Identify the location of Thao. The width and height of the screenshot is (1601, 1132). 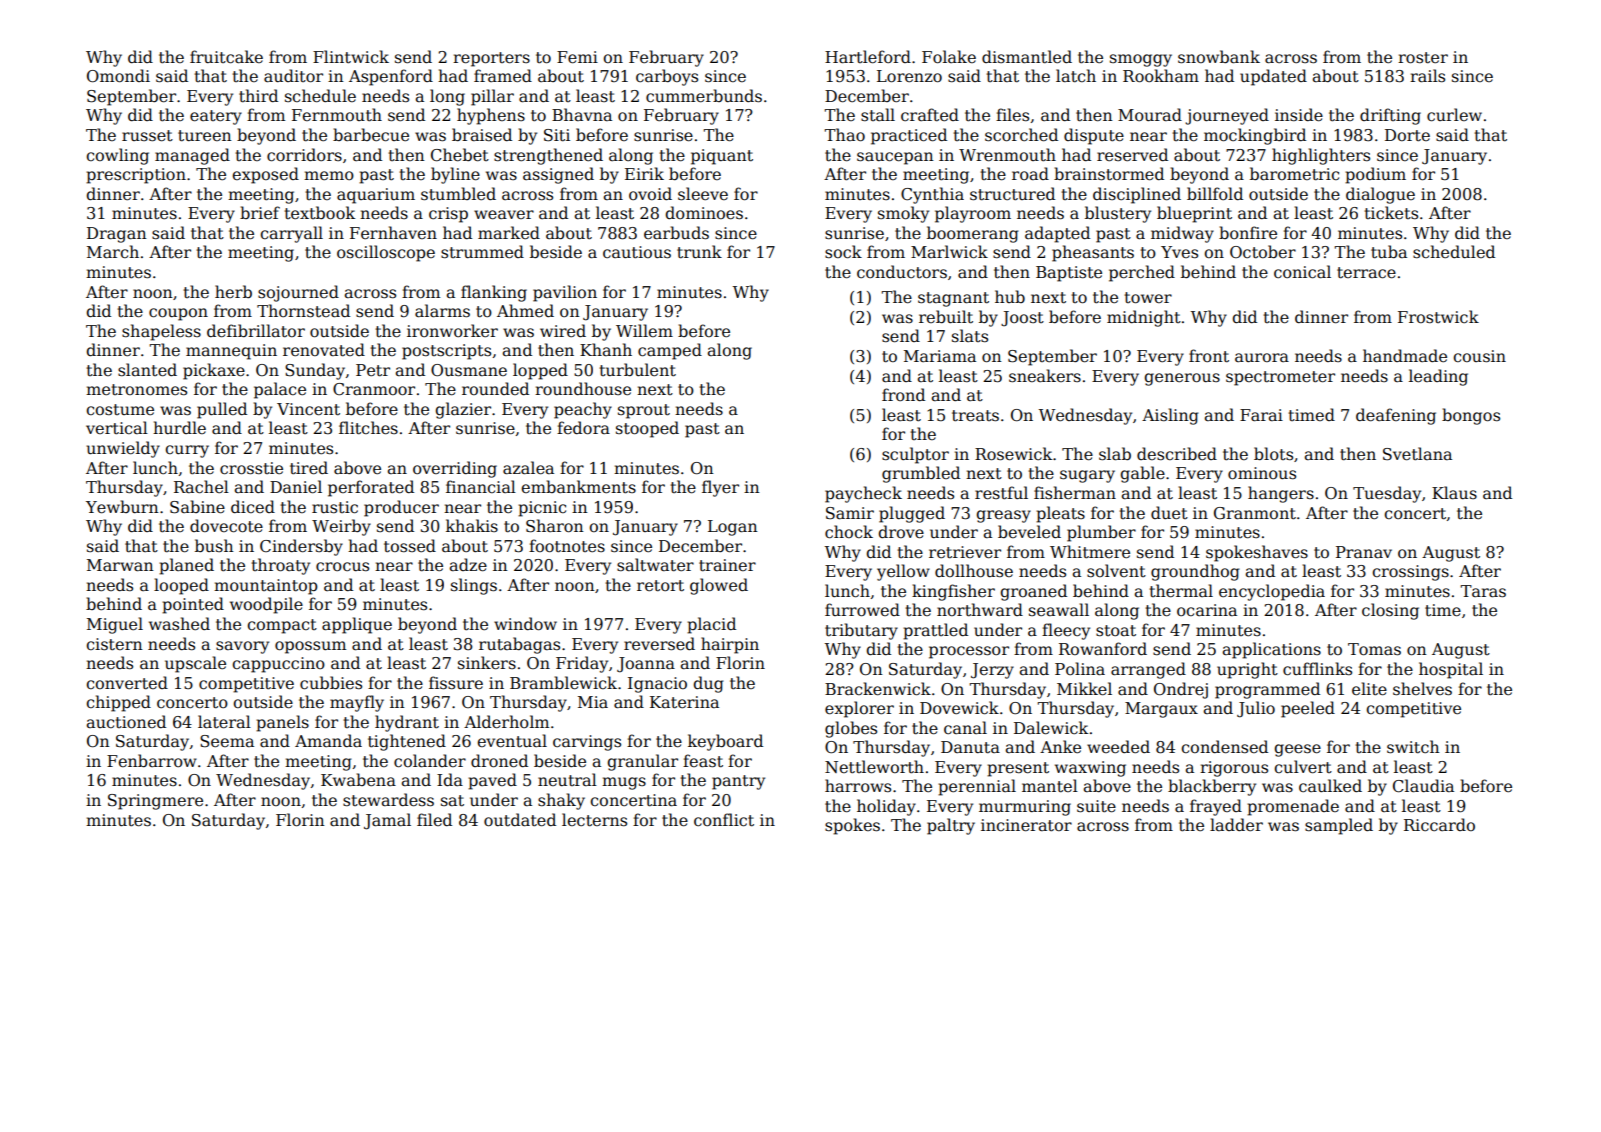
(844, 135).
